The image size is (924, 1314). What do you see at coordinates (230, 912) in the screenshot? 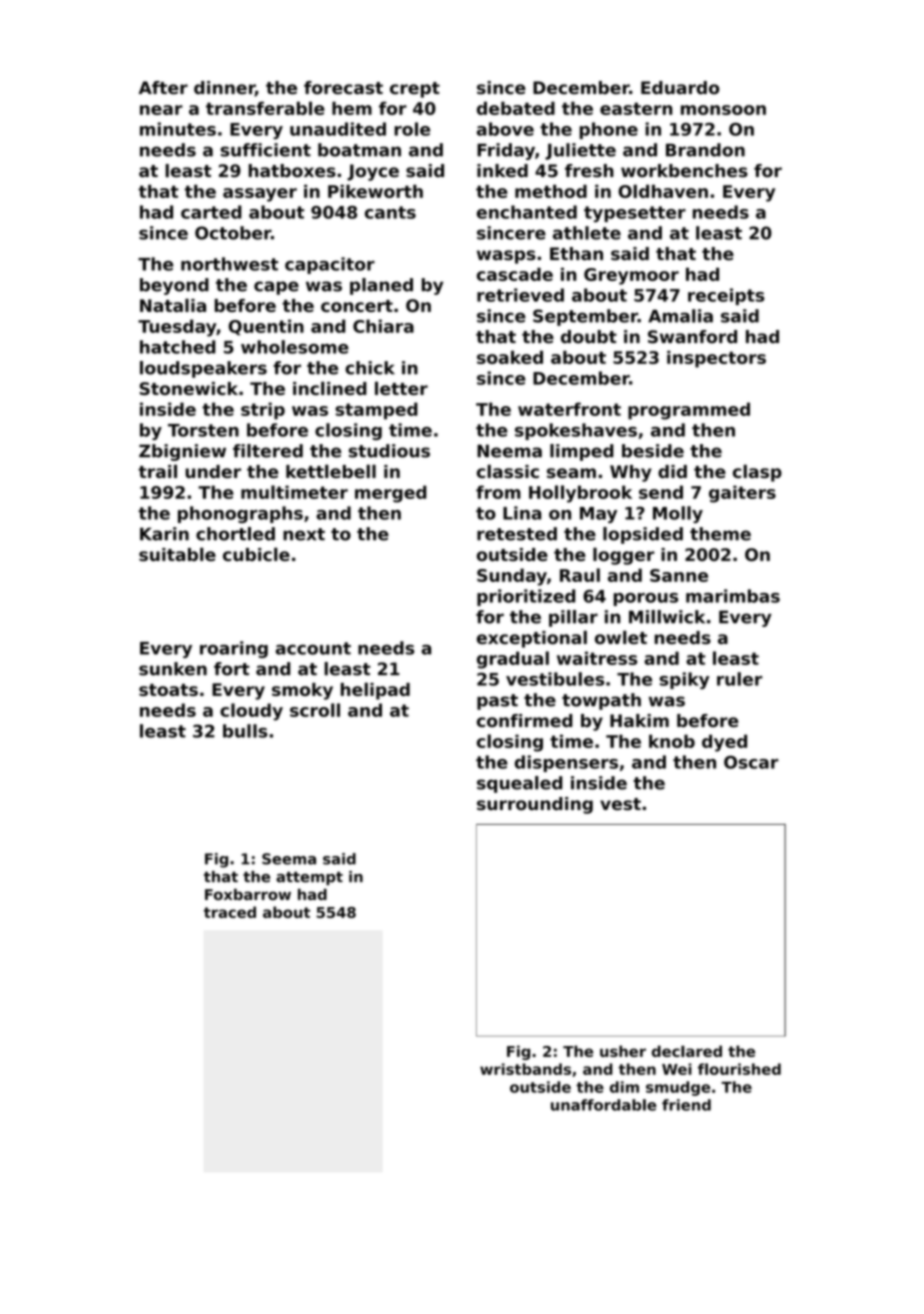
I see `traced` at bounding box center [230, 912].
